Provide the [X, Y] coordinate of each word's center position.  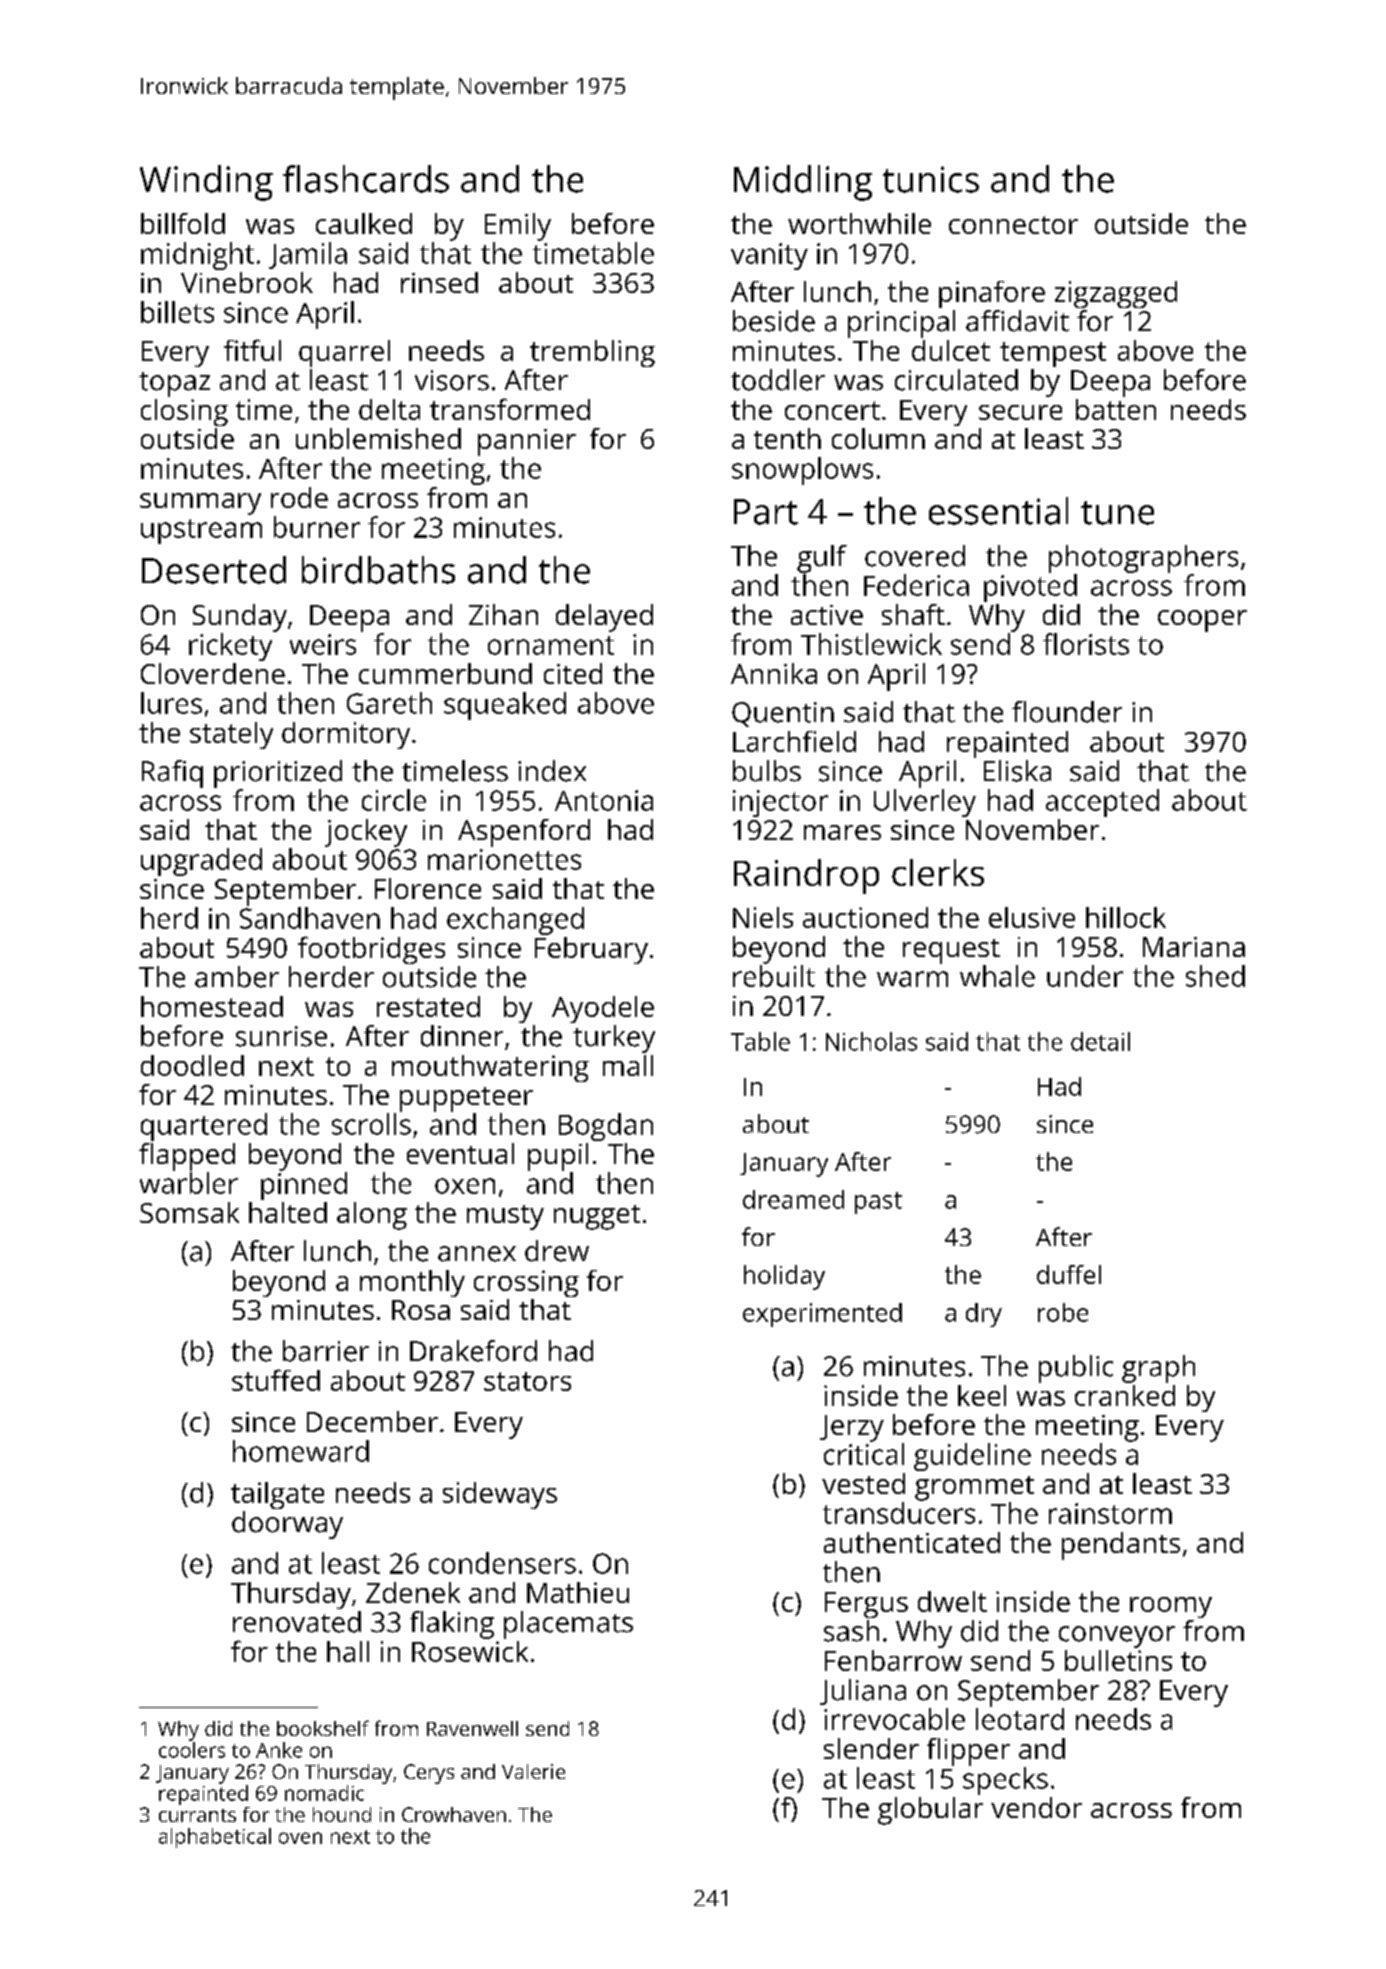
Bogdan [606, 1127]
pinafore [992, 294]
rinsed [439, 282]
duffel [1069, 1274]
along [372, 1216]
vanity [769, 256]
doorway [287, 1525]
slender [871, 1748]
